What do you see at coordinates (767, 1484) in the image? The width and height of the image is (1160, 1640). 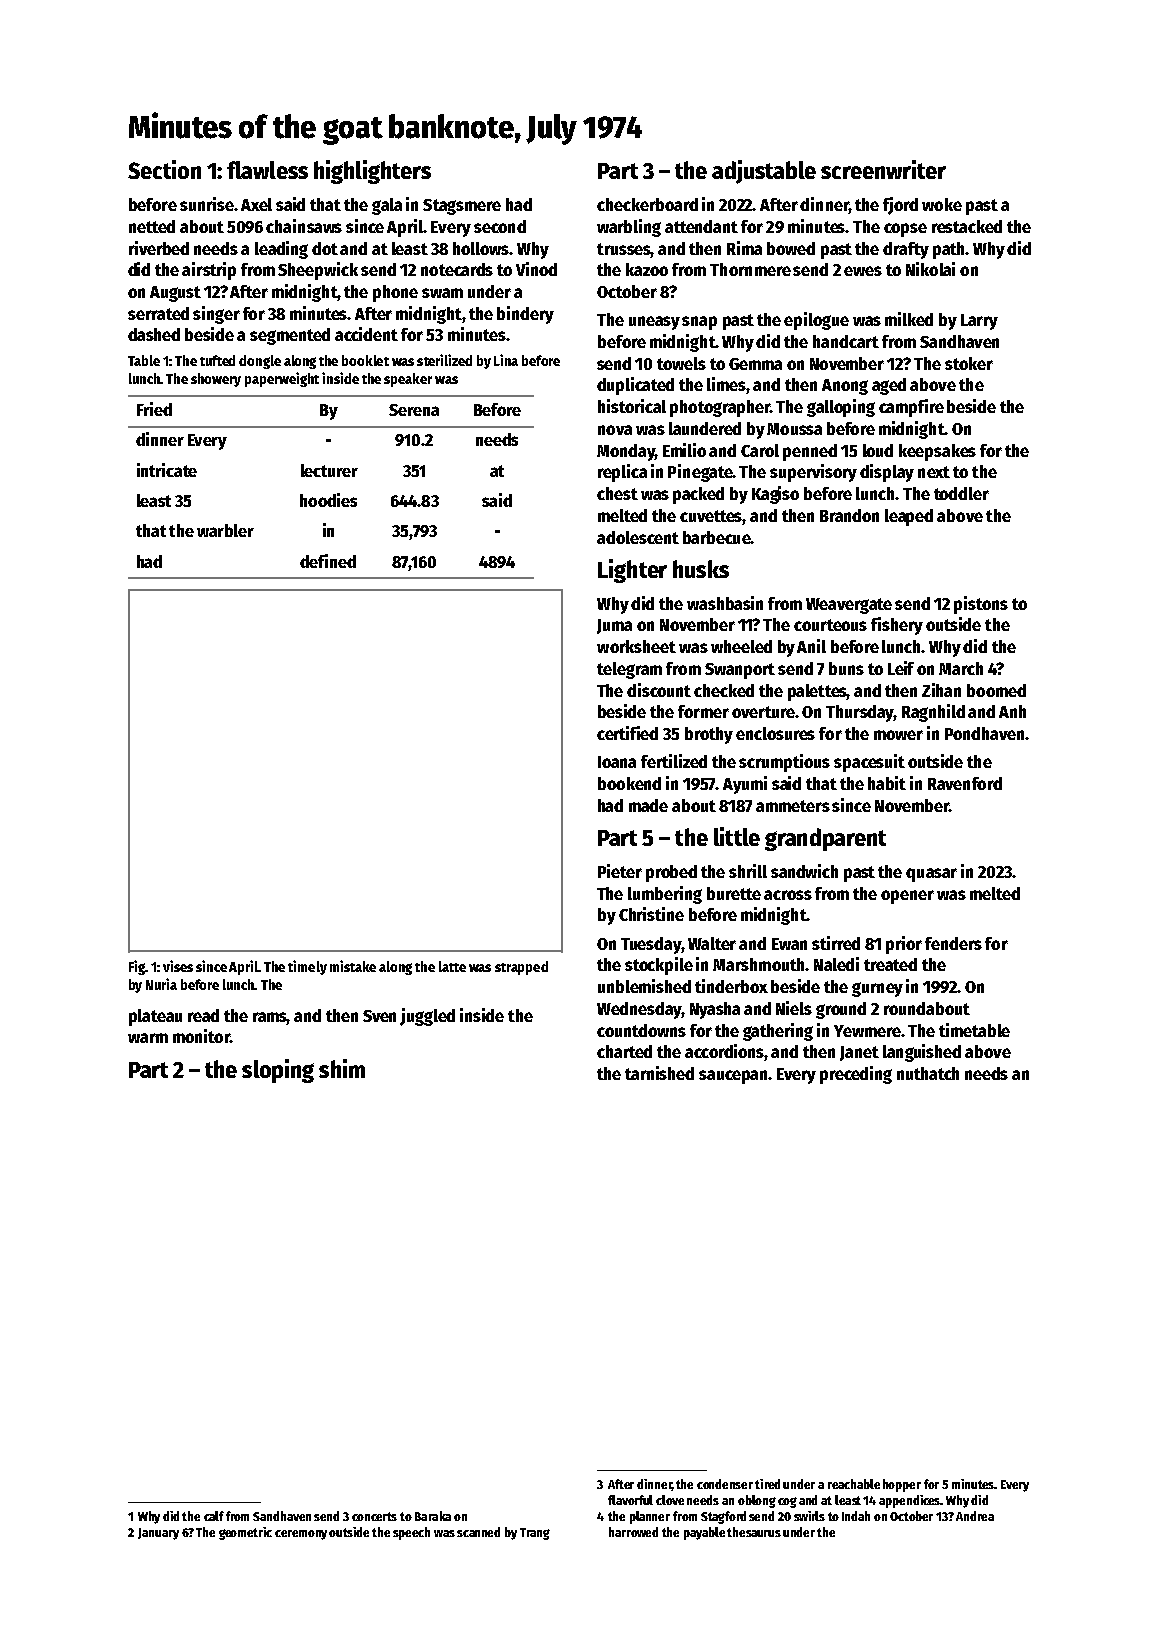 I see `tired` at bounding box center [767, 1484].
